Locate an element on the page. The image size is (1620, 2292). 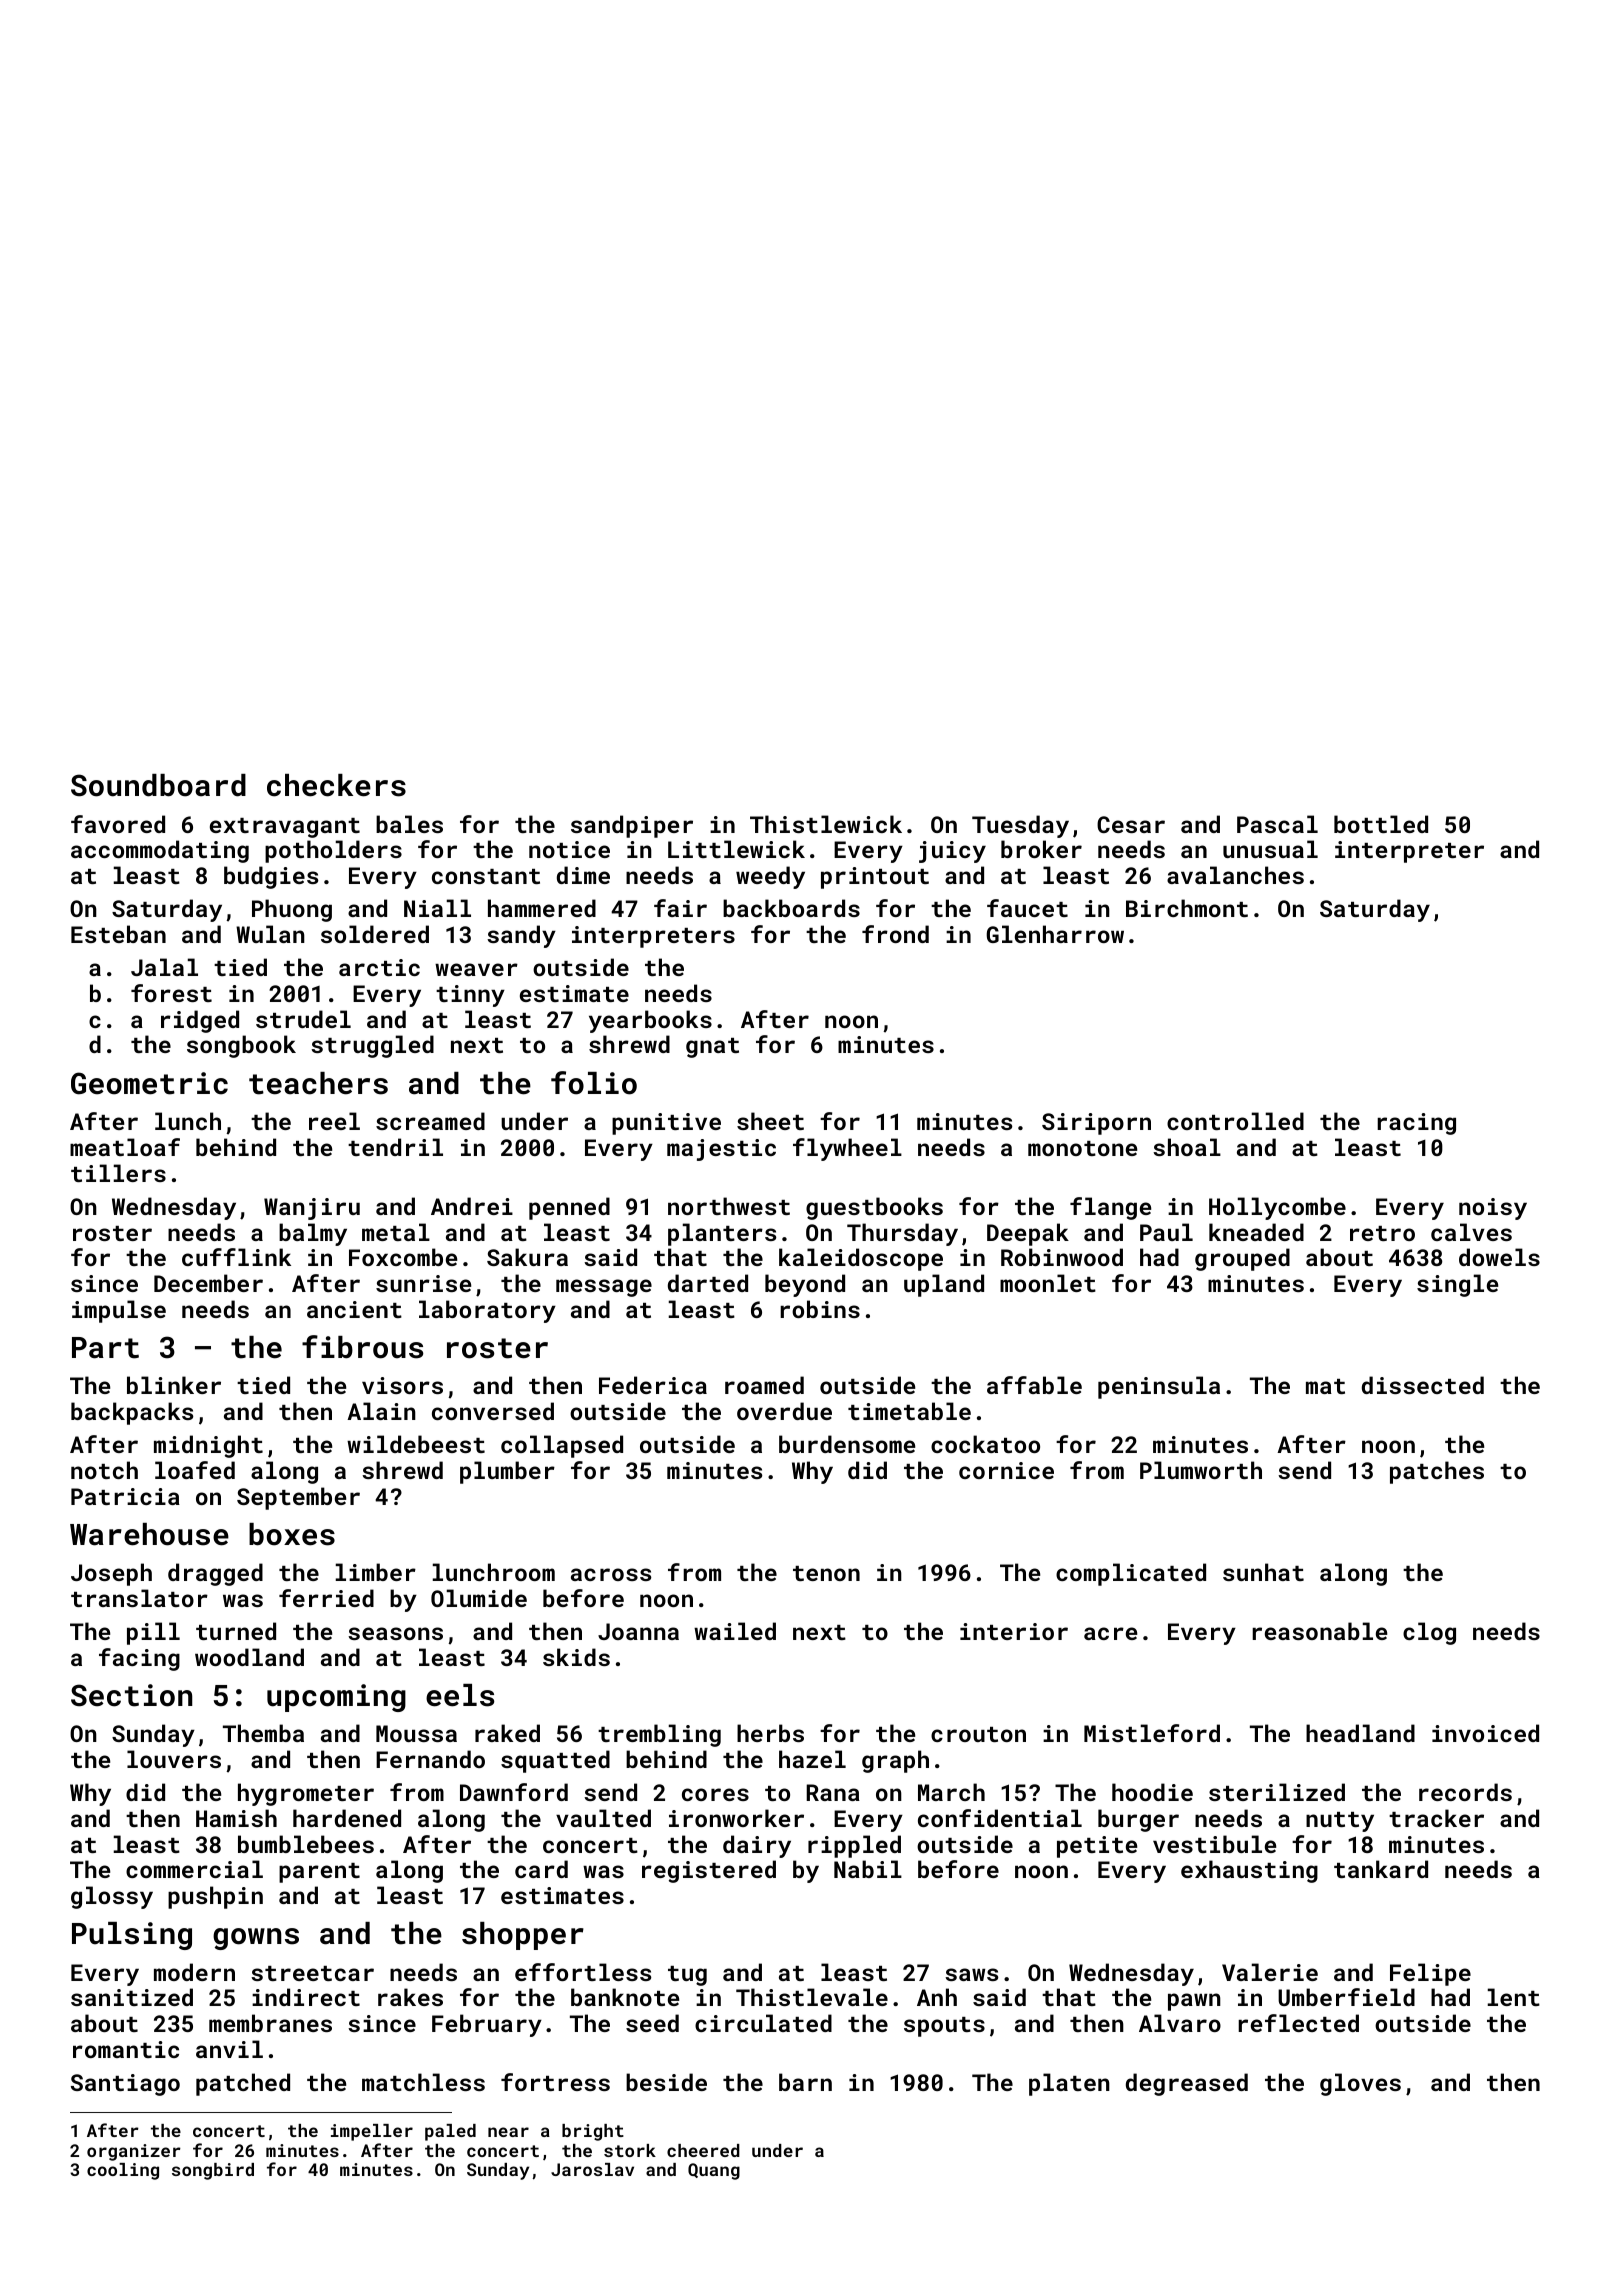
lent is located at coordinates (1514, 1997).
